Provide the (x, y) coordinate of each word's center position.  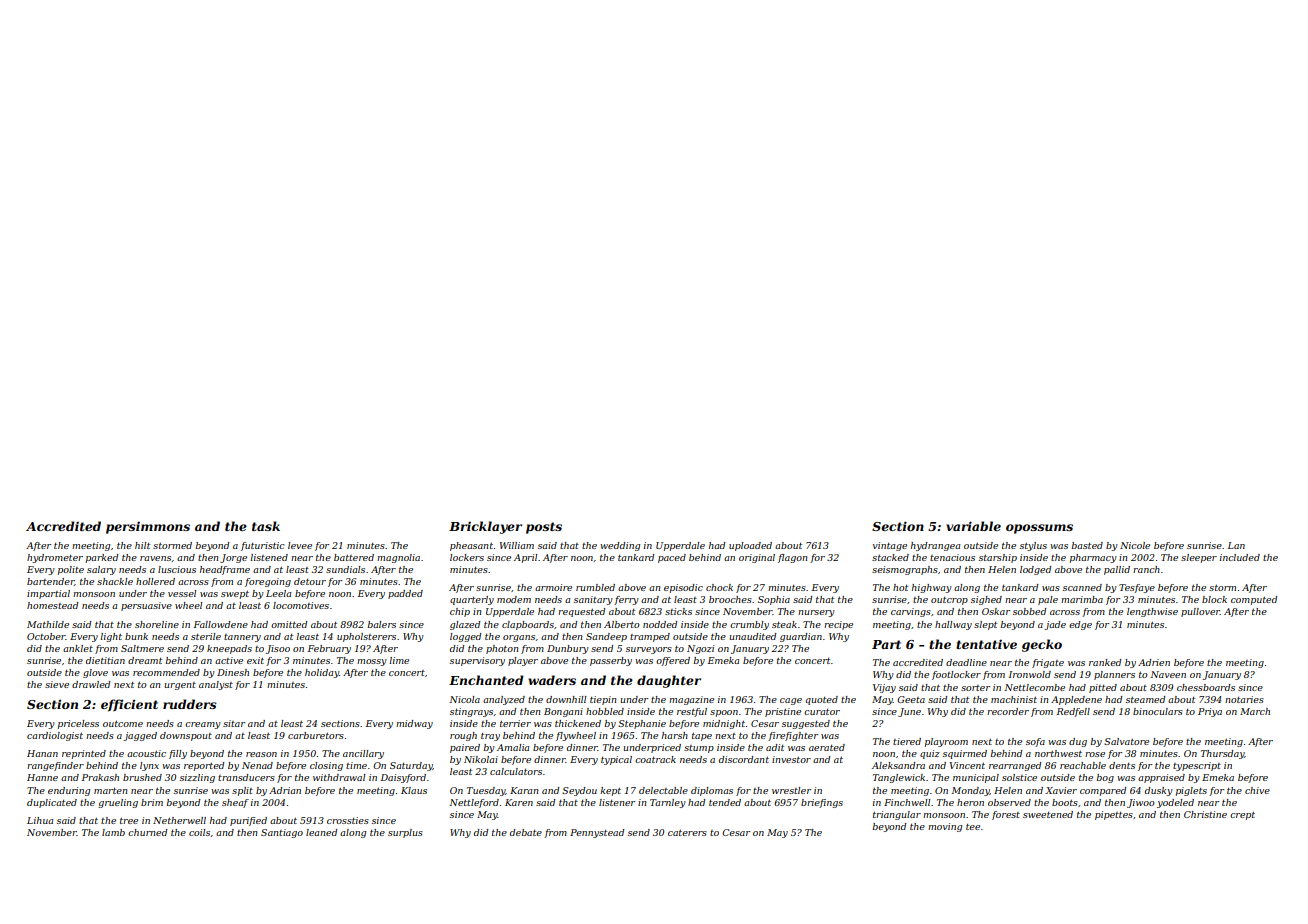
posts (544, 528)
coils (199, 832)
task (266, 526)
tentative (986, 644)
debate (526, 832)
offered (673, 661)
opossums (1039, 529)
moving (945, 827)
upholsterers (366, 637)
